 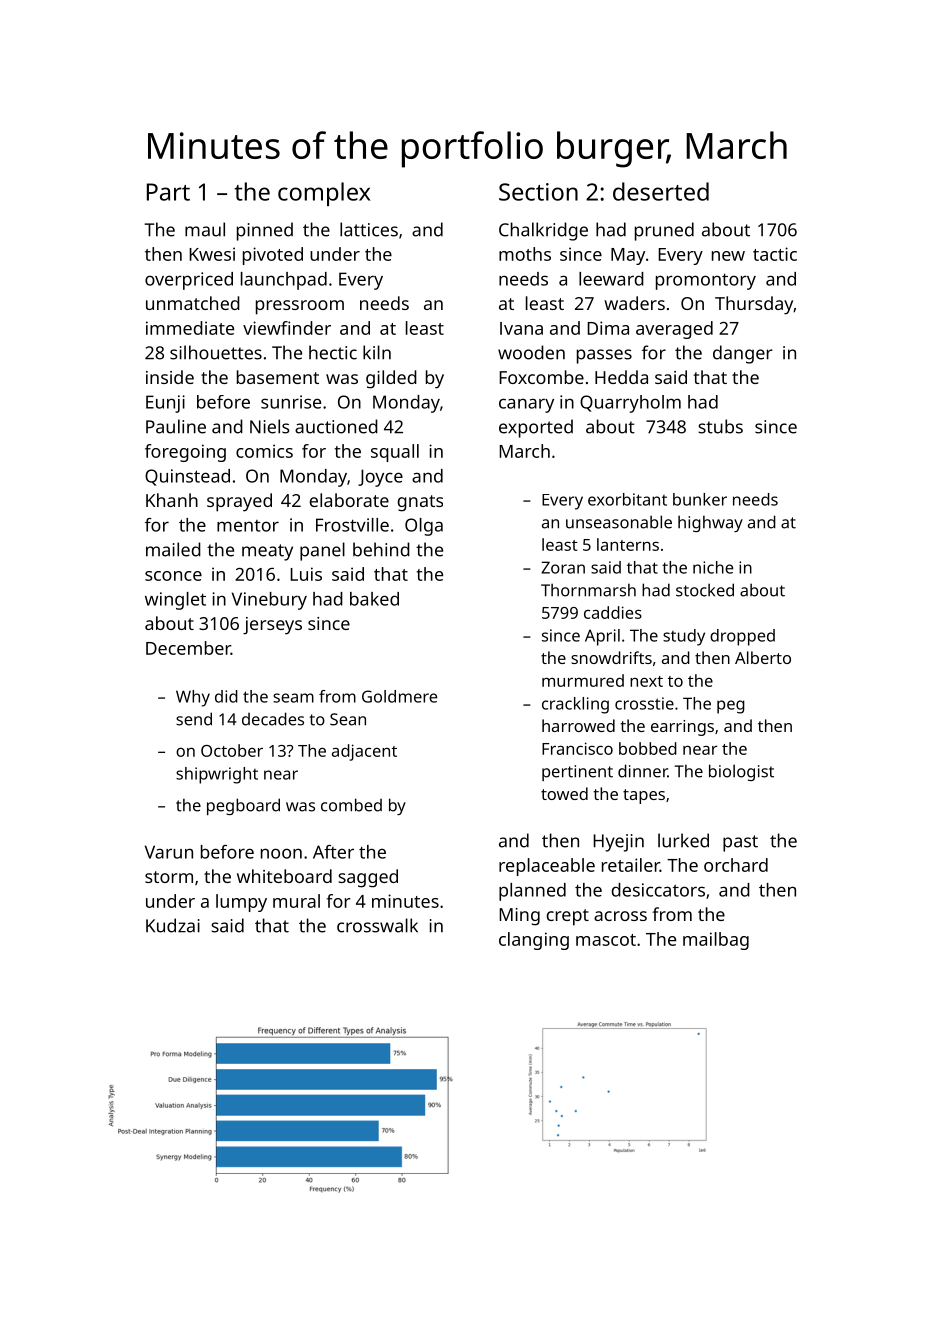 I want to click on exorbitant, so click(x=627, y=499).
